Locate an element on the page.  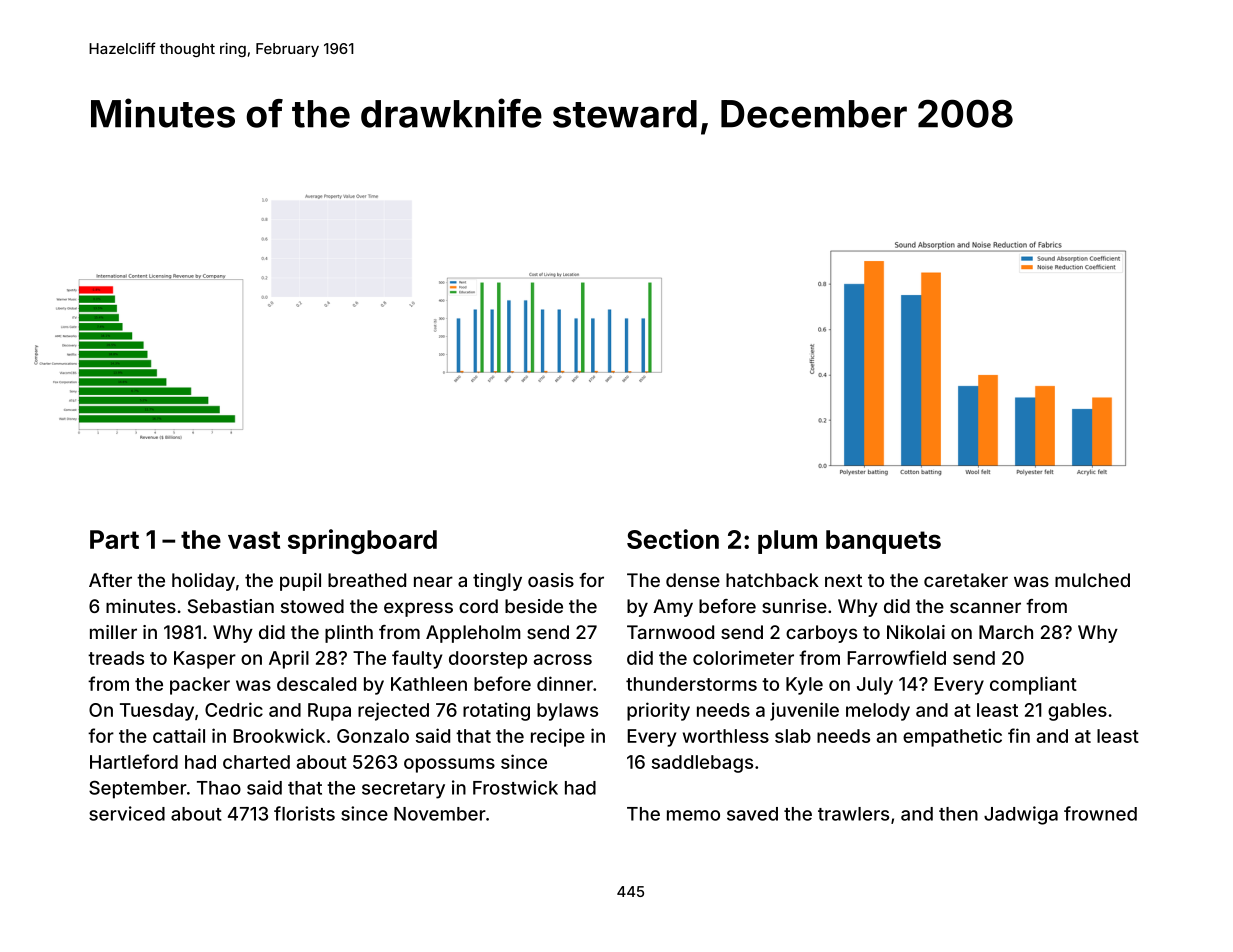
Section is located at coordinates (673, 539).
